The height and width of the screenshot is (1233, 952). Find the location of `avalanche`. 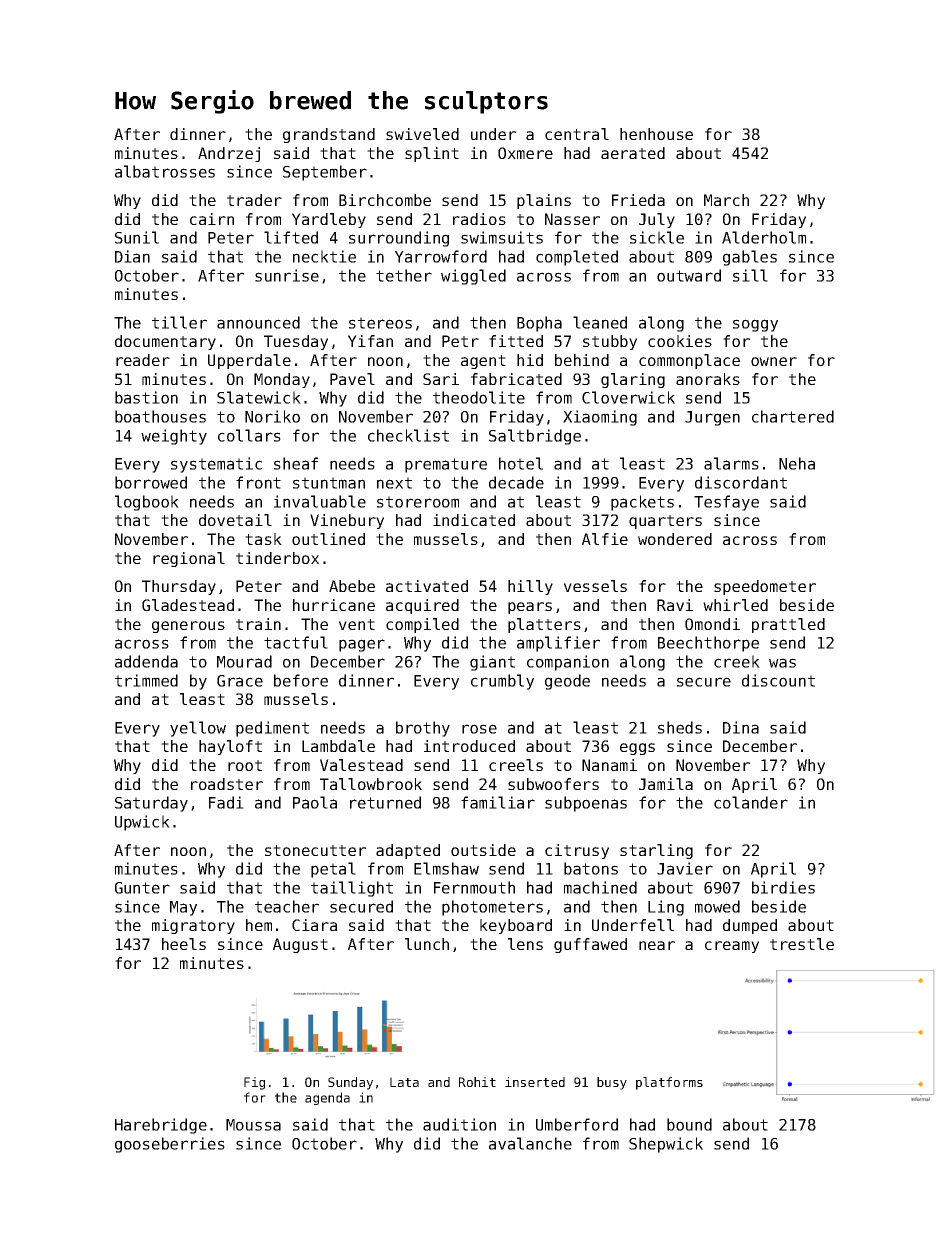

avalanche is located at coordinates (530, 1143).
